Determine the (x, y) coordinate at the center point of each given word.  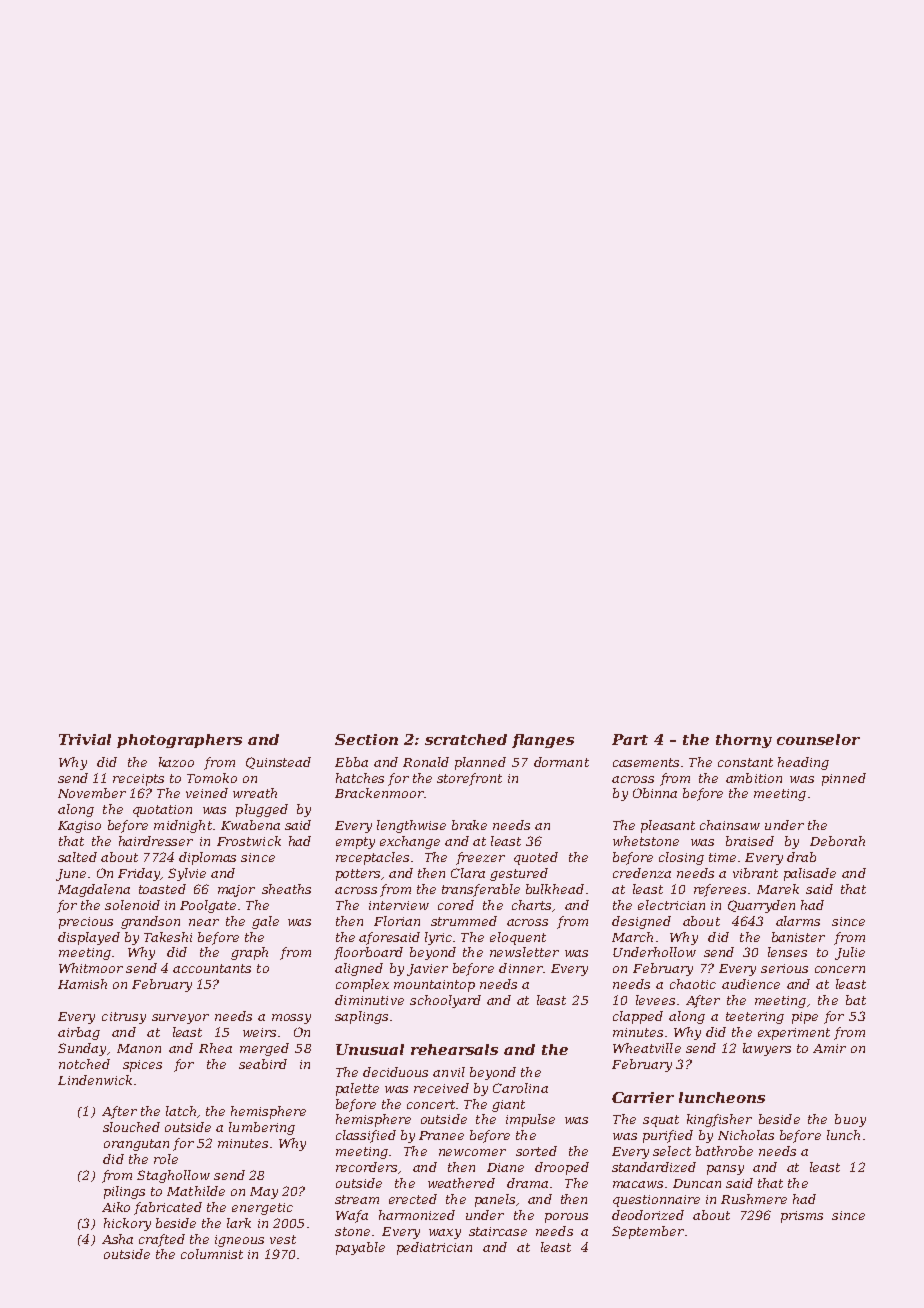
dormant (561, 762)
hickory (127, 1224)
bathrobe (724, 1151)
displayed (89, 938)
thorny (744, 741)
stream (357, 1199)
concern (840, 969)
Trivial (85, 739)
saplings (361, 1017)
